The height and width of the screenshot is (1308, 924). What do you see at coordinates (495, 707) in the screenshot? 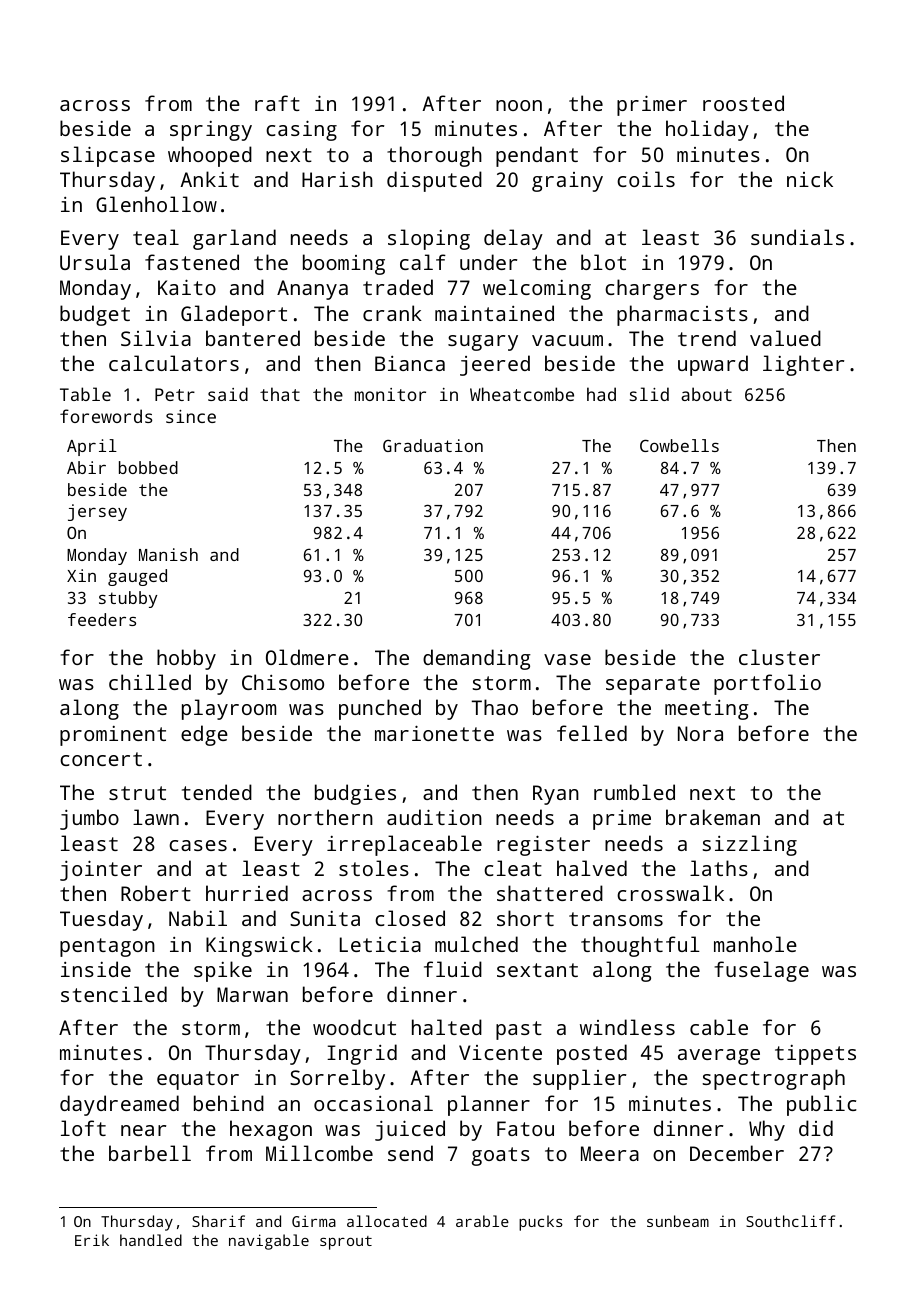
I see `Thao` at bounding box center [495, 707].
